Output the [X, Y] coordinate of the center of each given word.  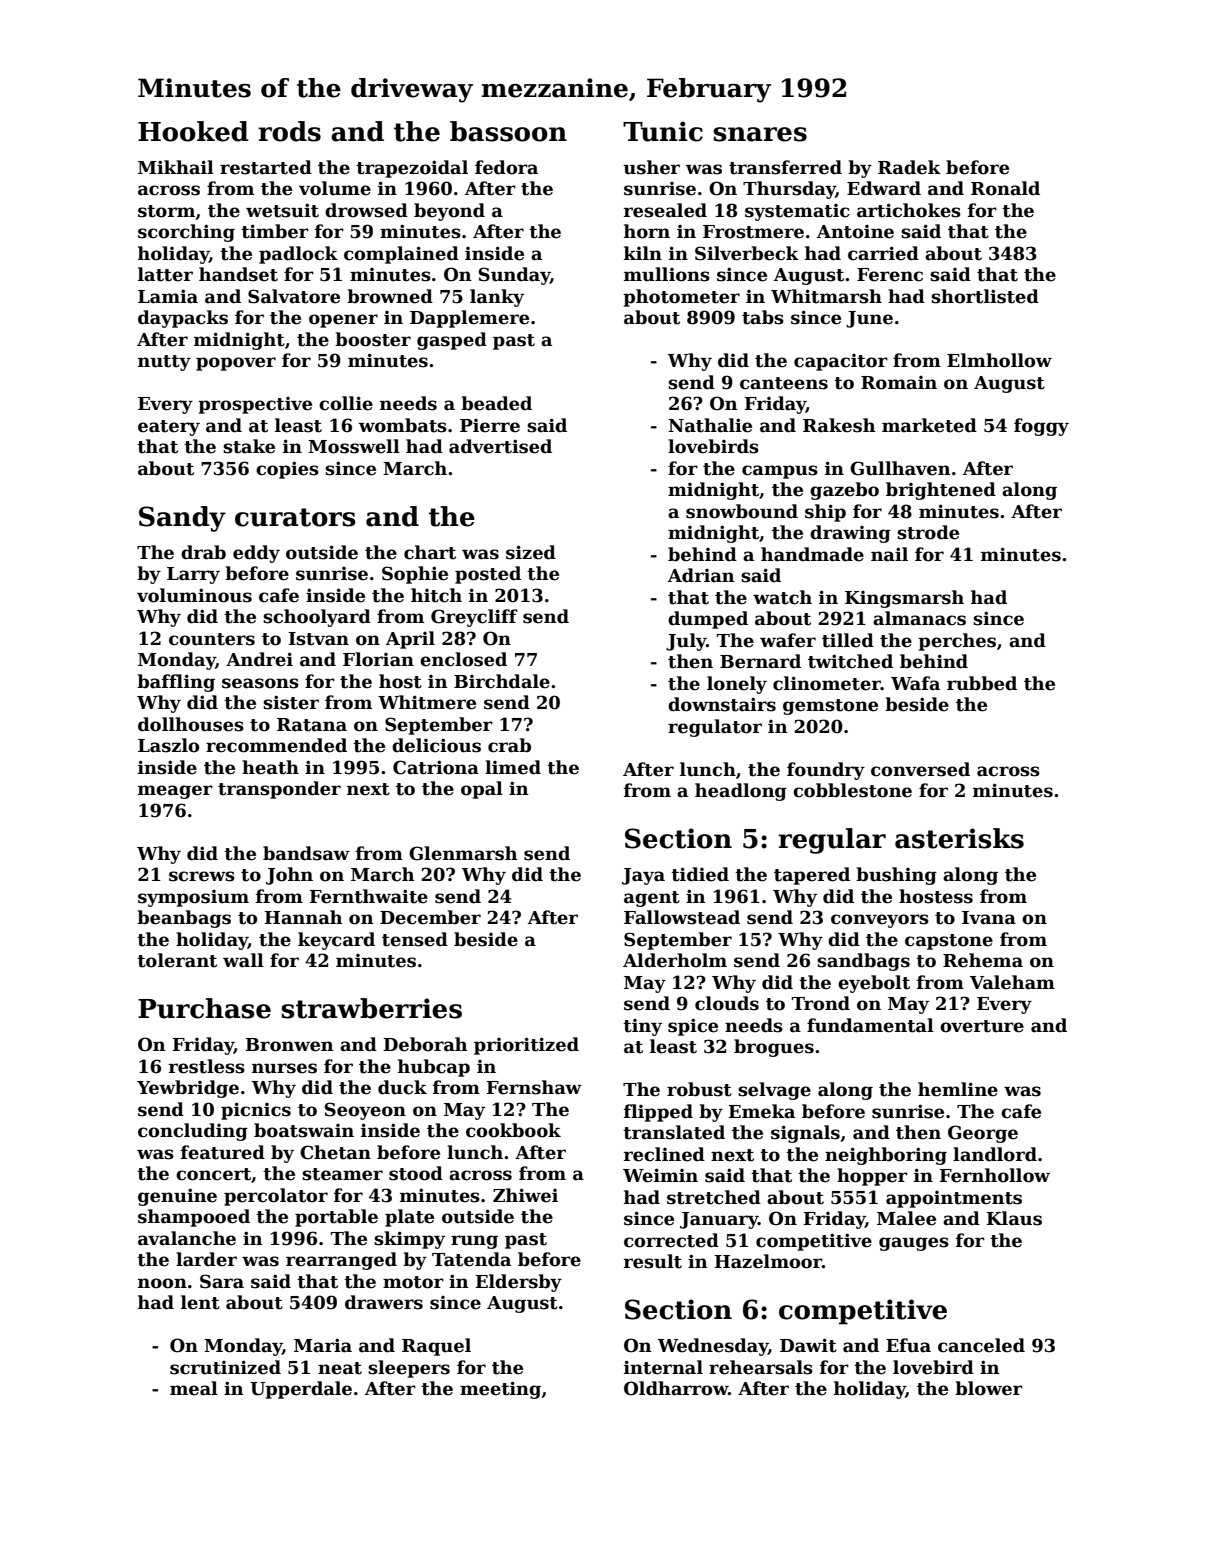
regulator [715, 728]
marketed [929, 425]
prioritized [526, 1046]
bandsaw [306, 853]
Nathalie [710, 425]
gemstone [830, 707]
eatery [169, 428]
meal [194, 1388]
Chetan [335, 1152]
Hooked [193, 131]
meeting [500, 1390]
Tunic [663, 131]
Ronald [1005, 188]
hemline [958, 1089]
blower [989, 1388]
